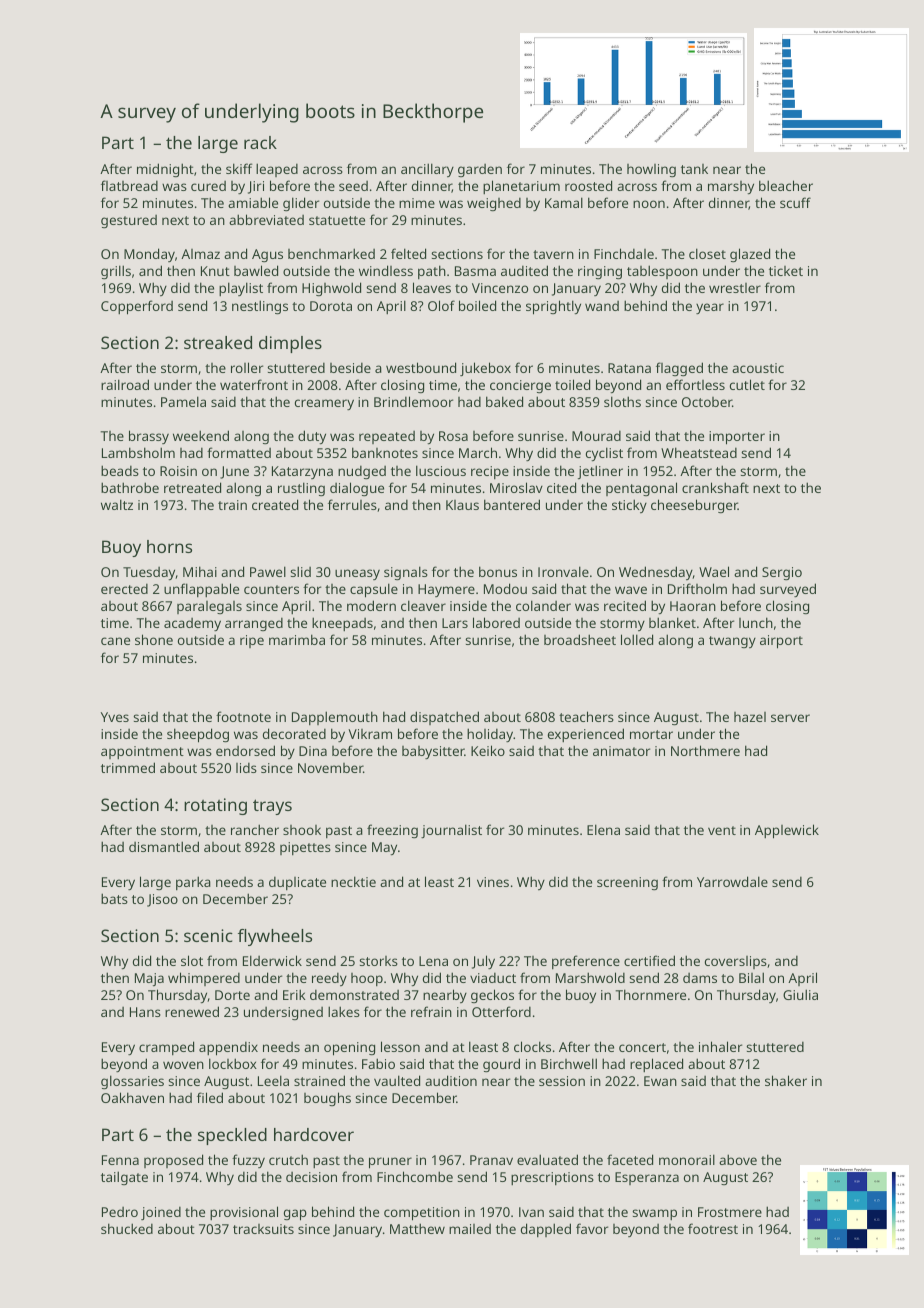 Image resolution: width=924 pixels, height=1308 pixels. I want to click on shucked, so click(127, 1228).
